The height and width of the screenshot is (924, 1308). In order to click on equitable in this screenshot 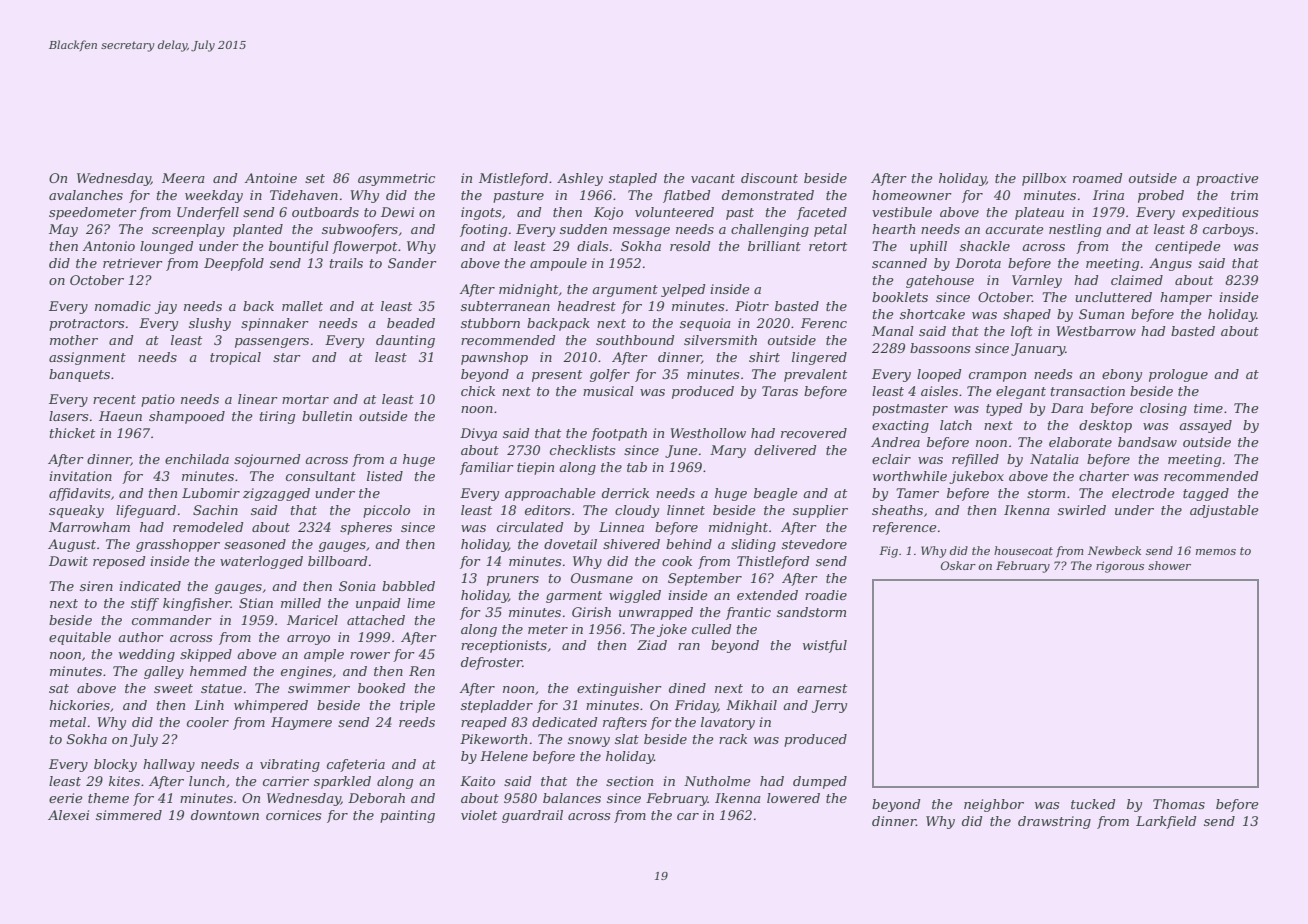, I will do `click(80, 638)`.
